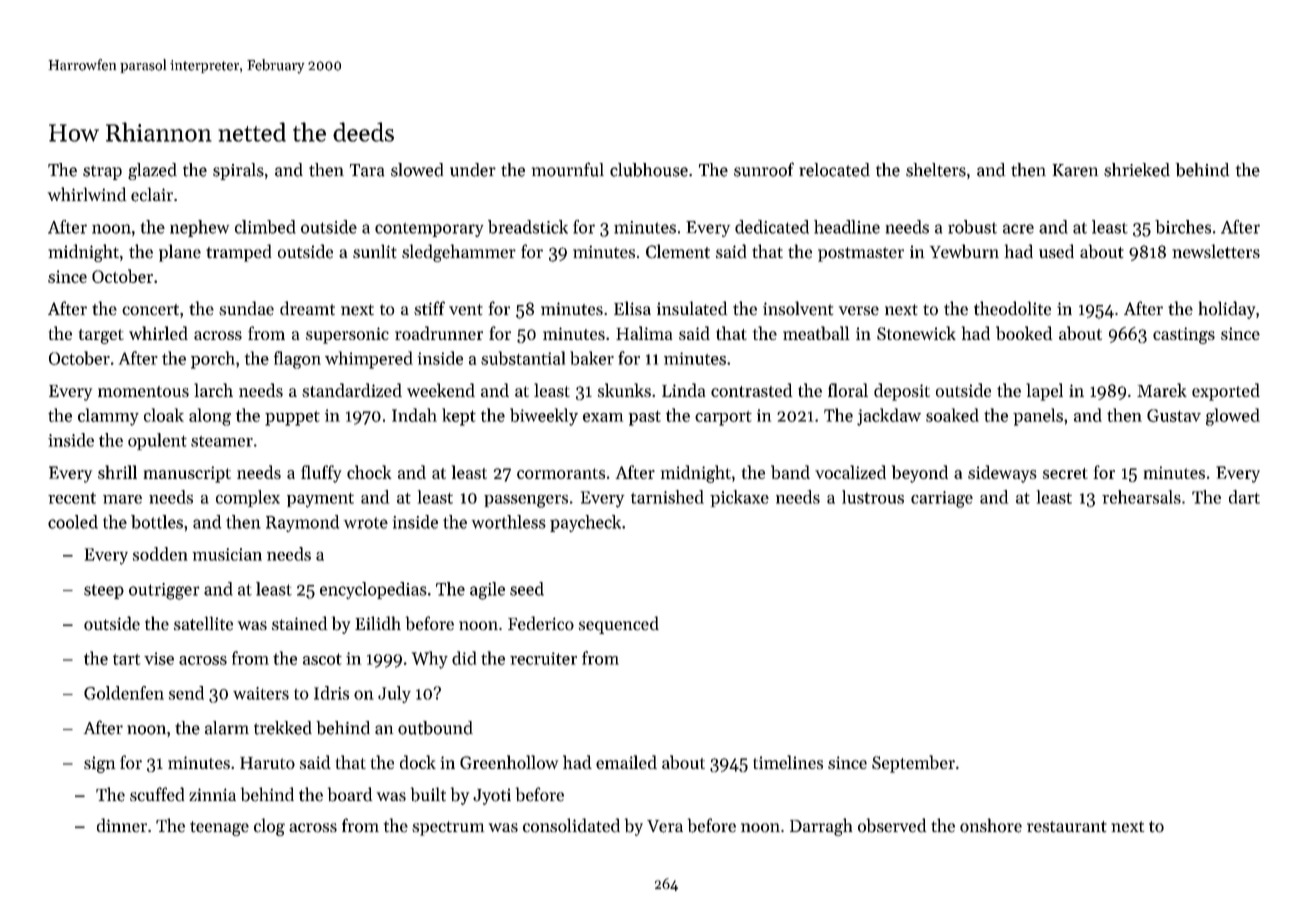 The image size is (1308, 924). I want to click on carriage, so click(942, 499).
